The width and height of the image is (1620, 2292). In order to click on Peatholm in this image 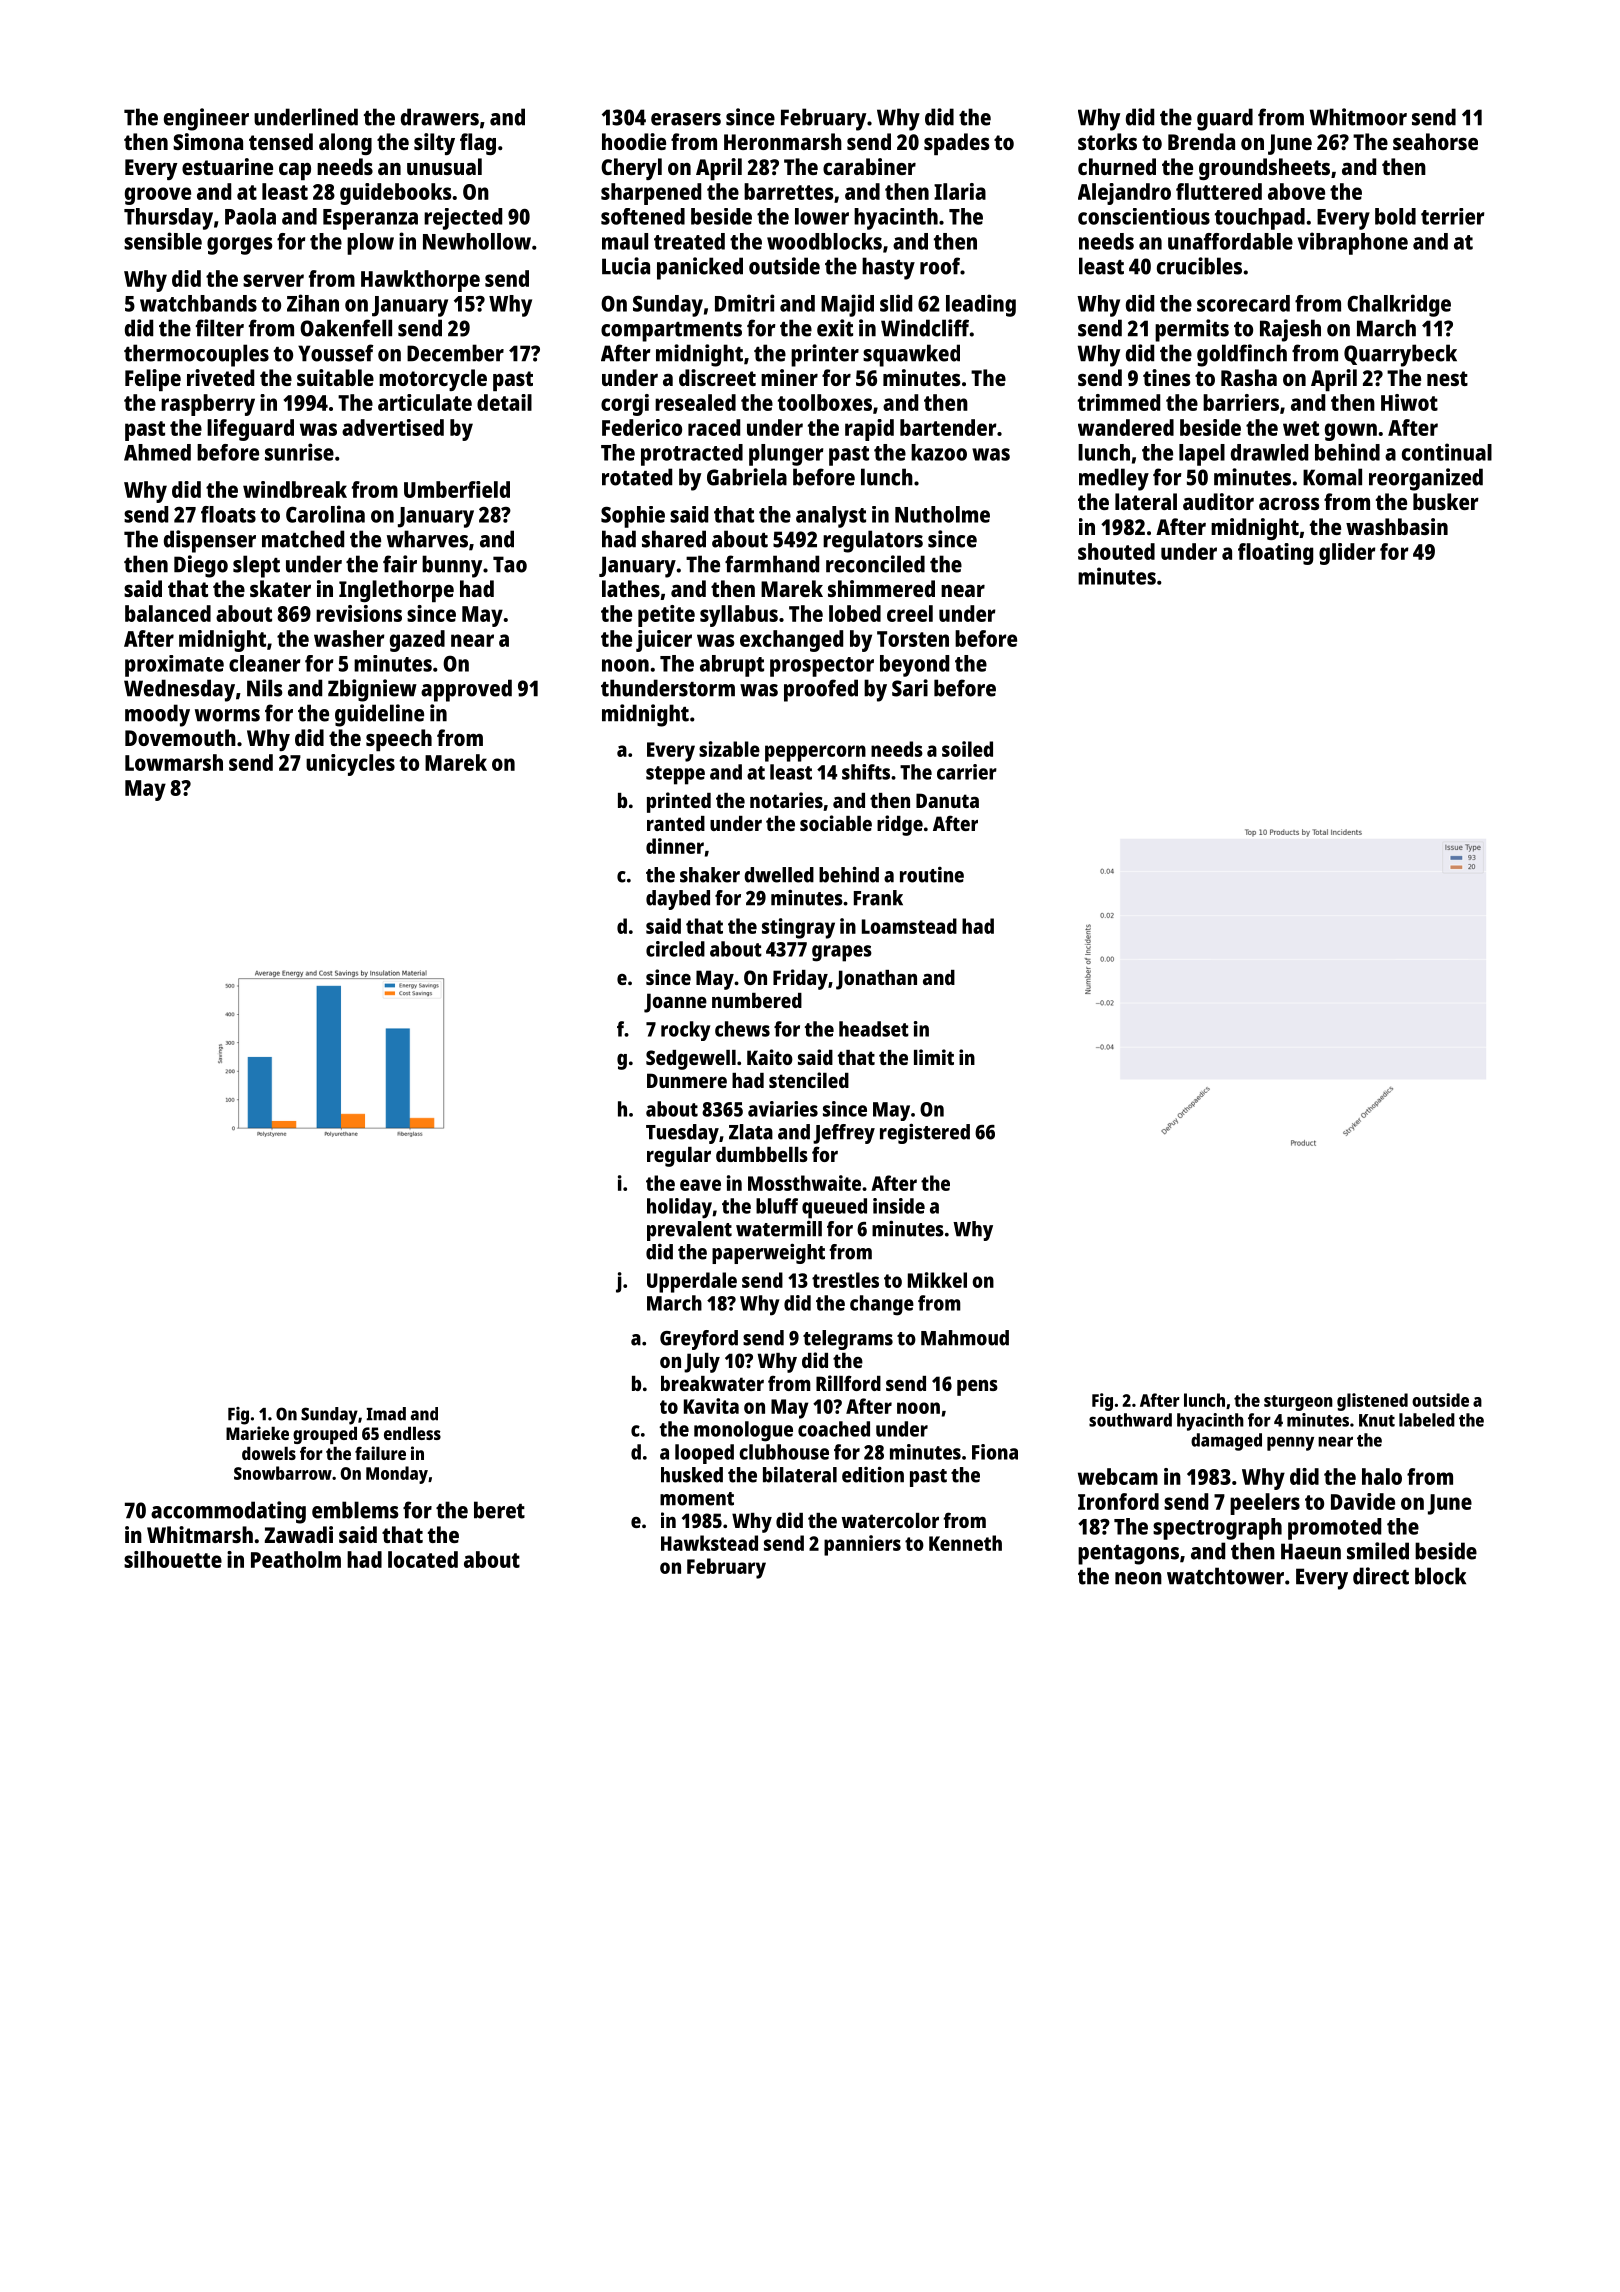, I will do `click(296, 1559)`.
